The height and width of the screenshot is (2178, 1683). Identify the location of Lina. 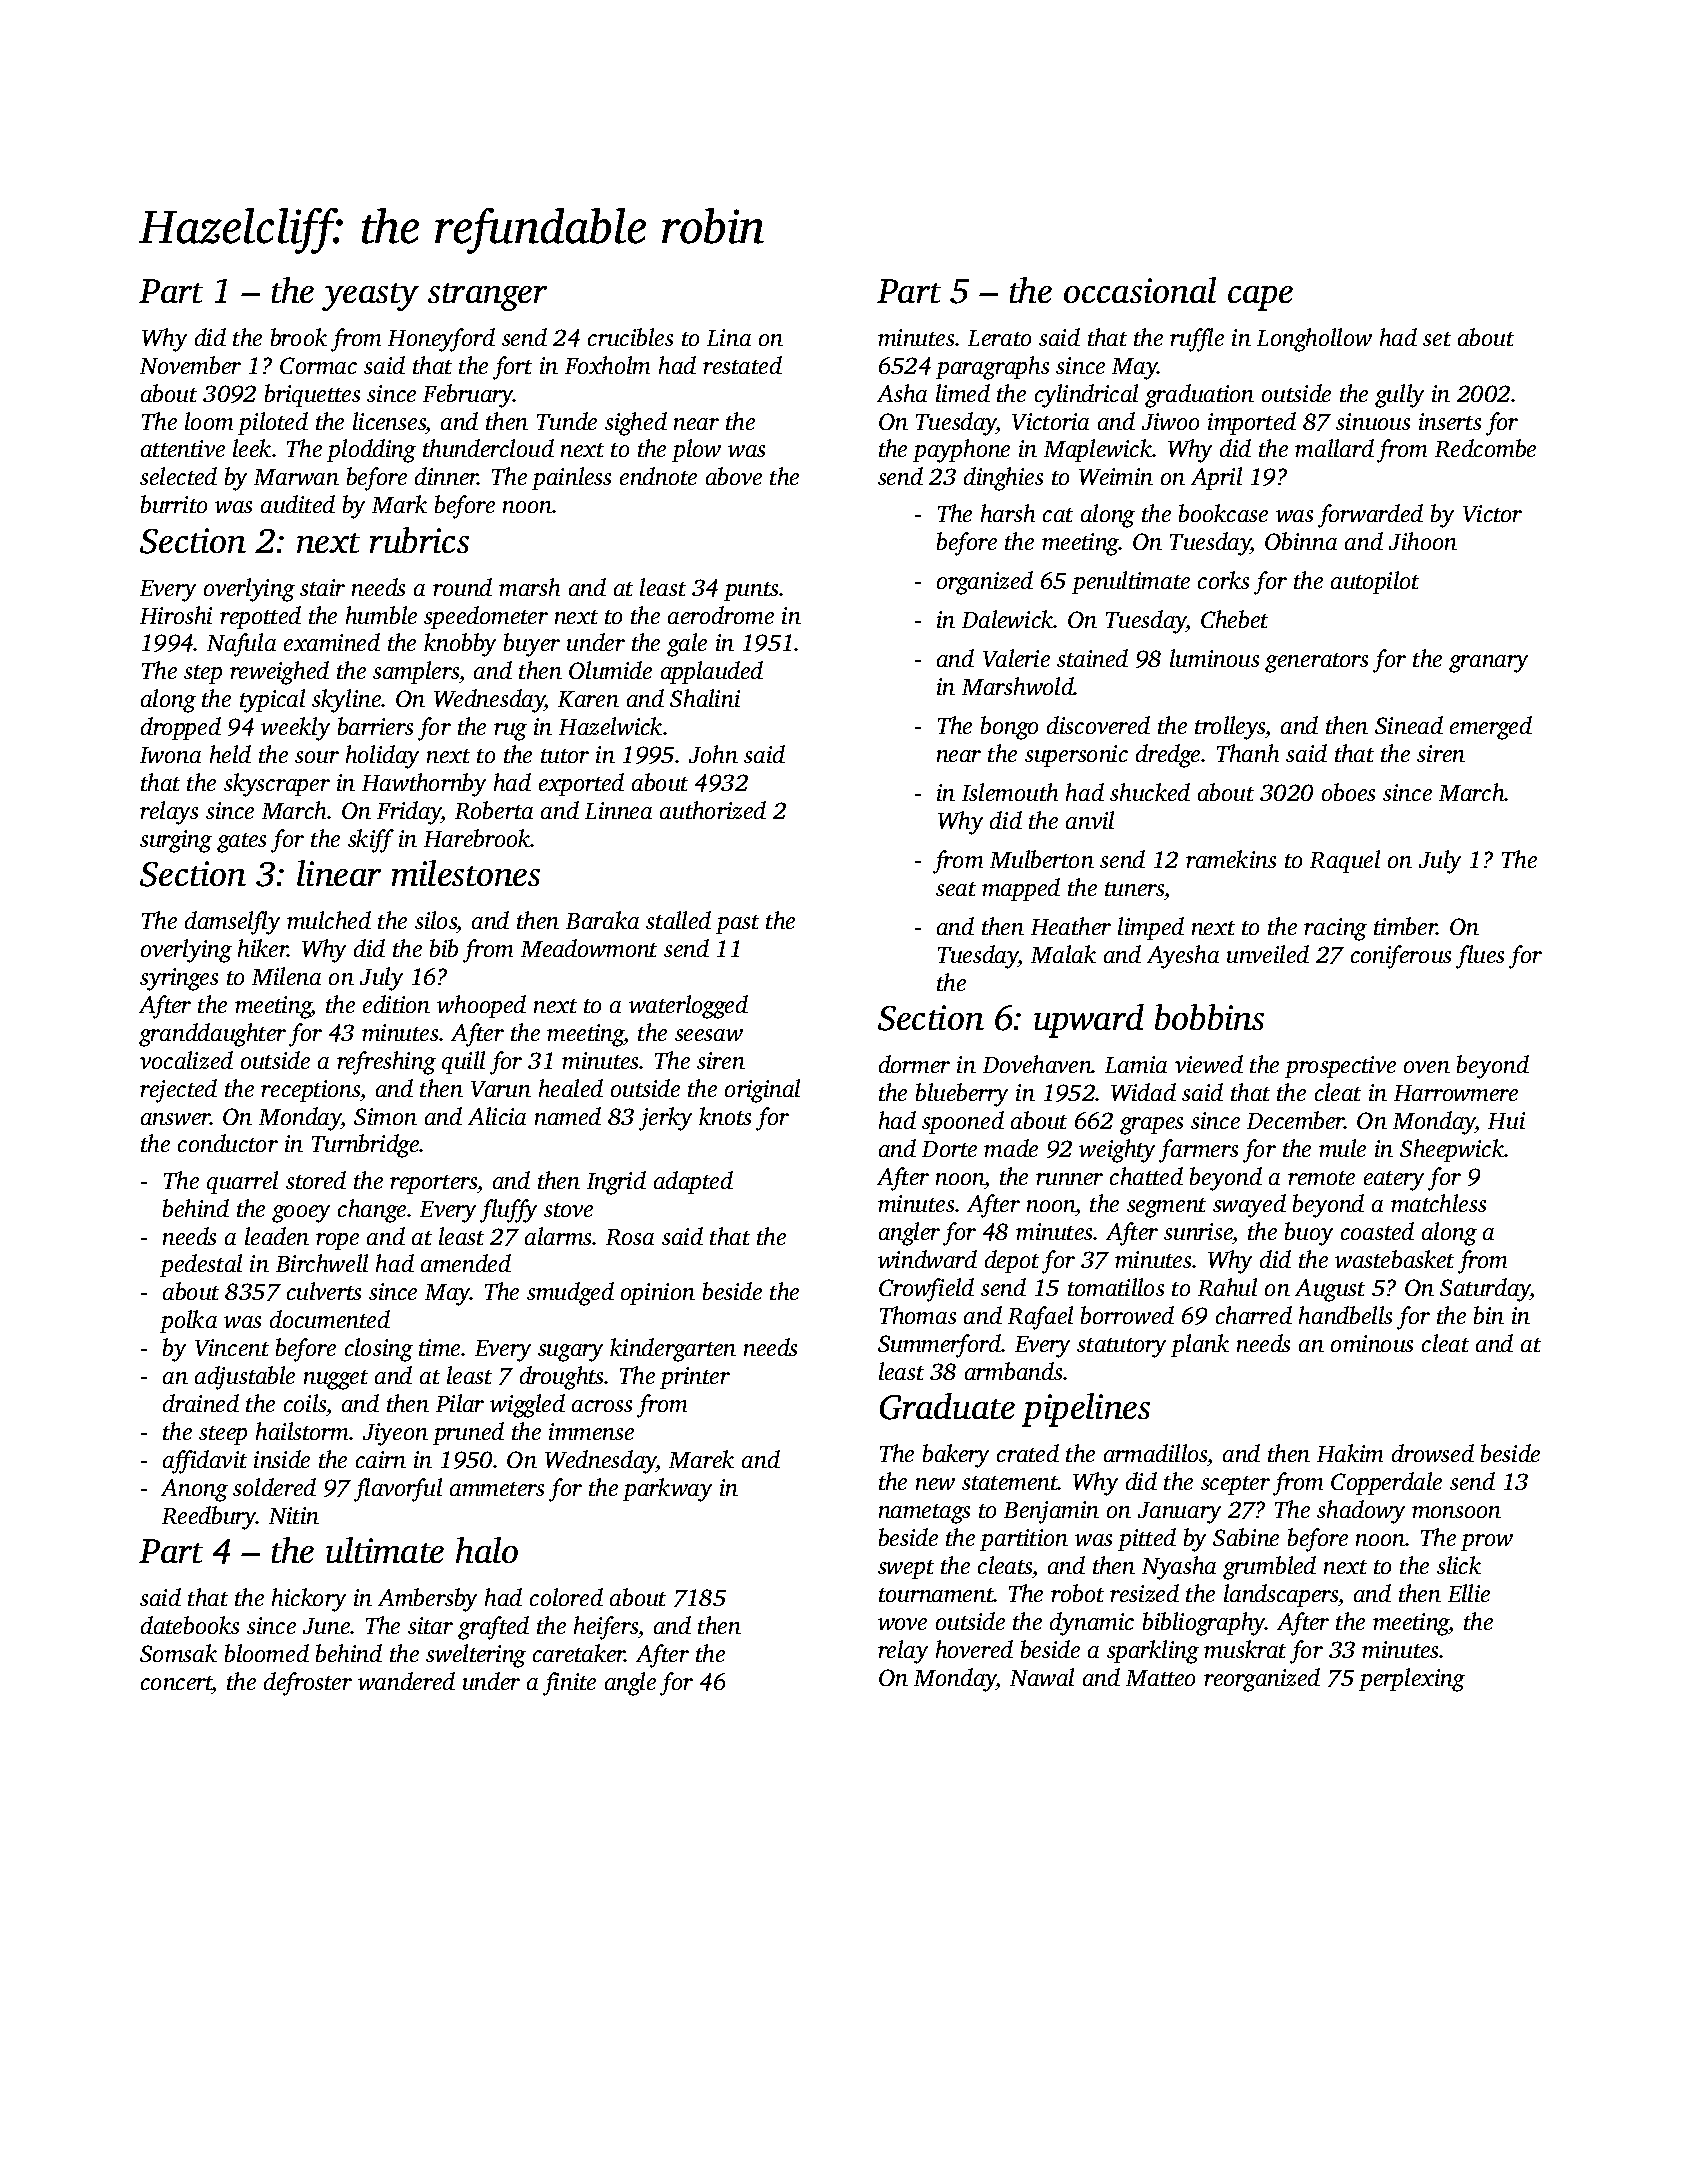
(729, 337).
